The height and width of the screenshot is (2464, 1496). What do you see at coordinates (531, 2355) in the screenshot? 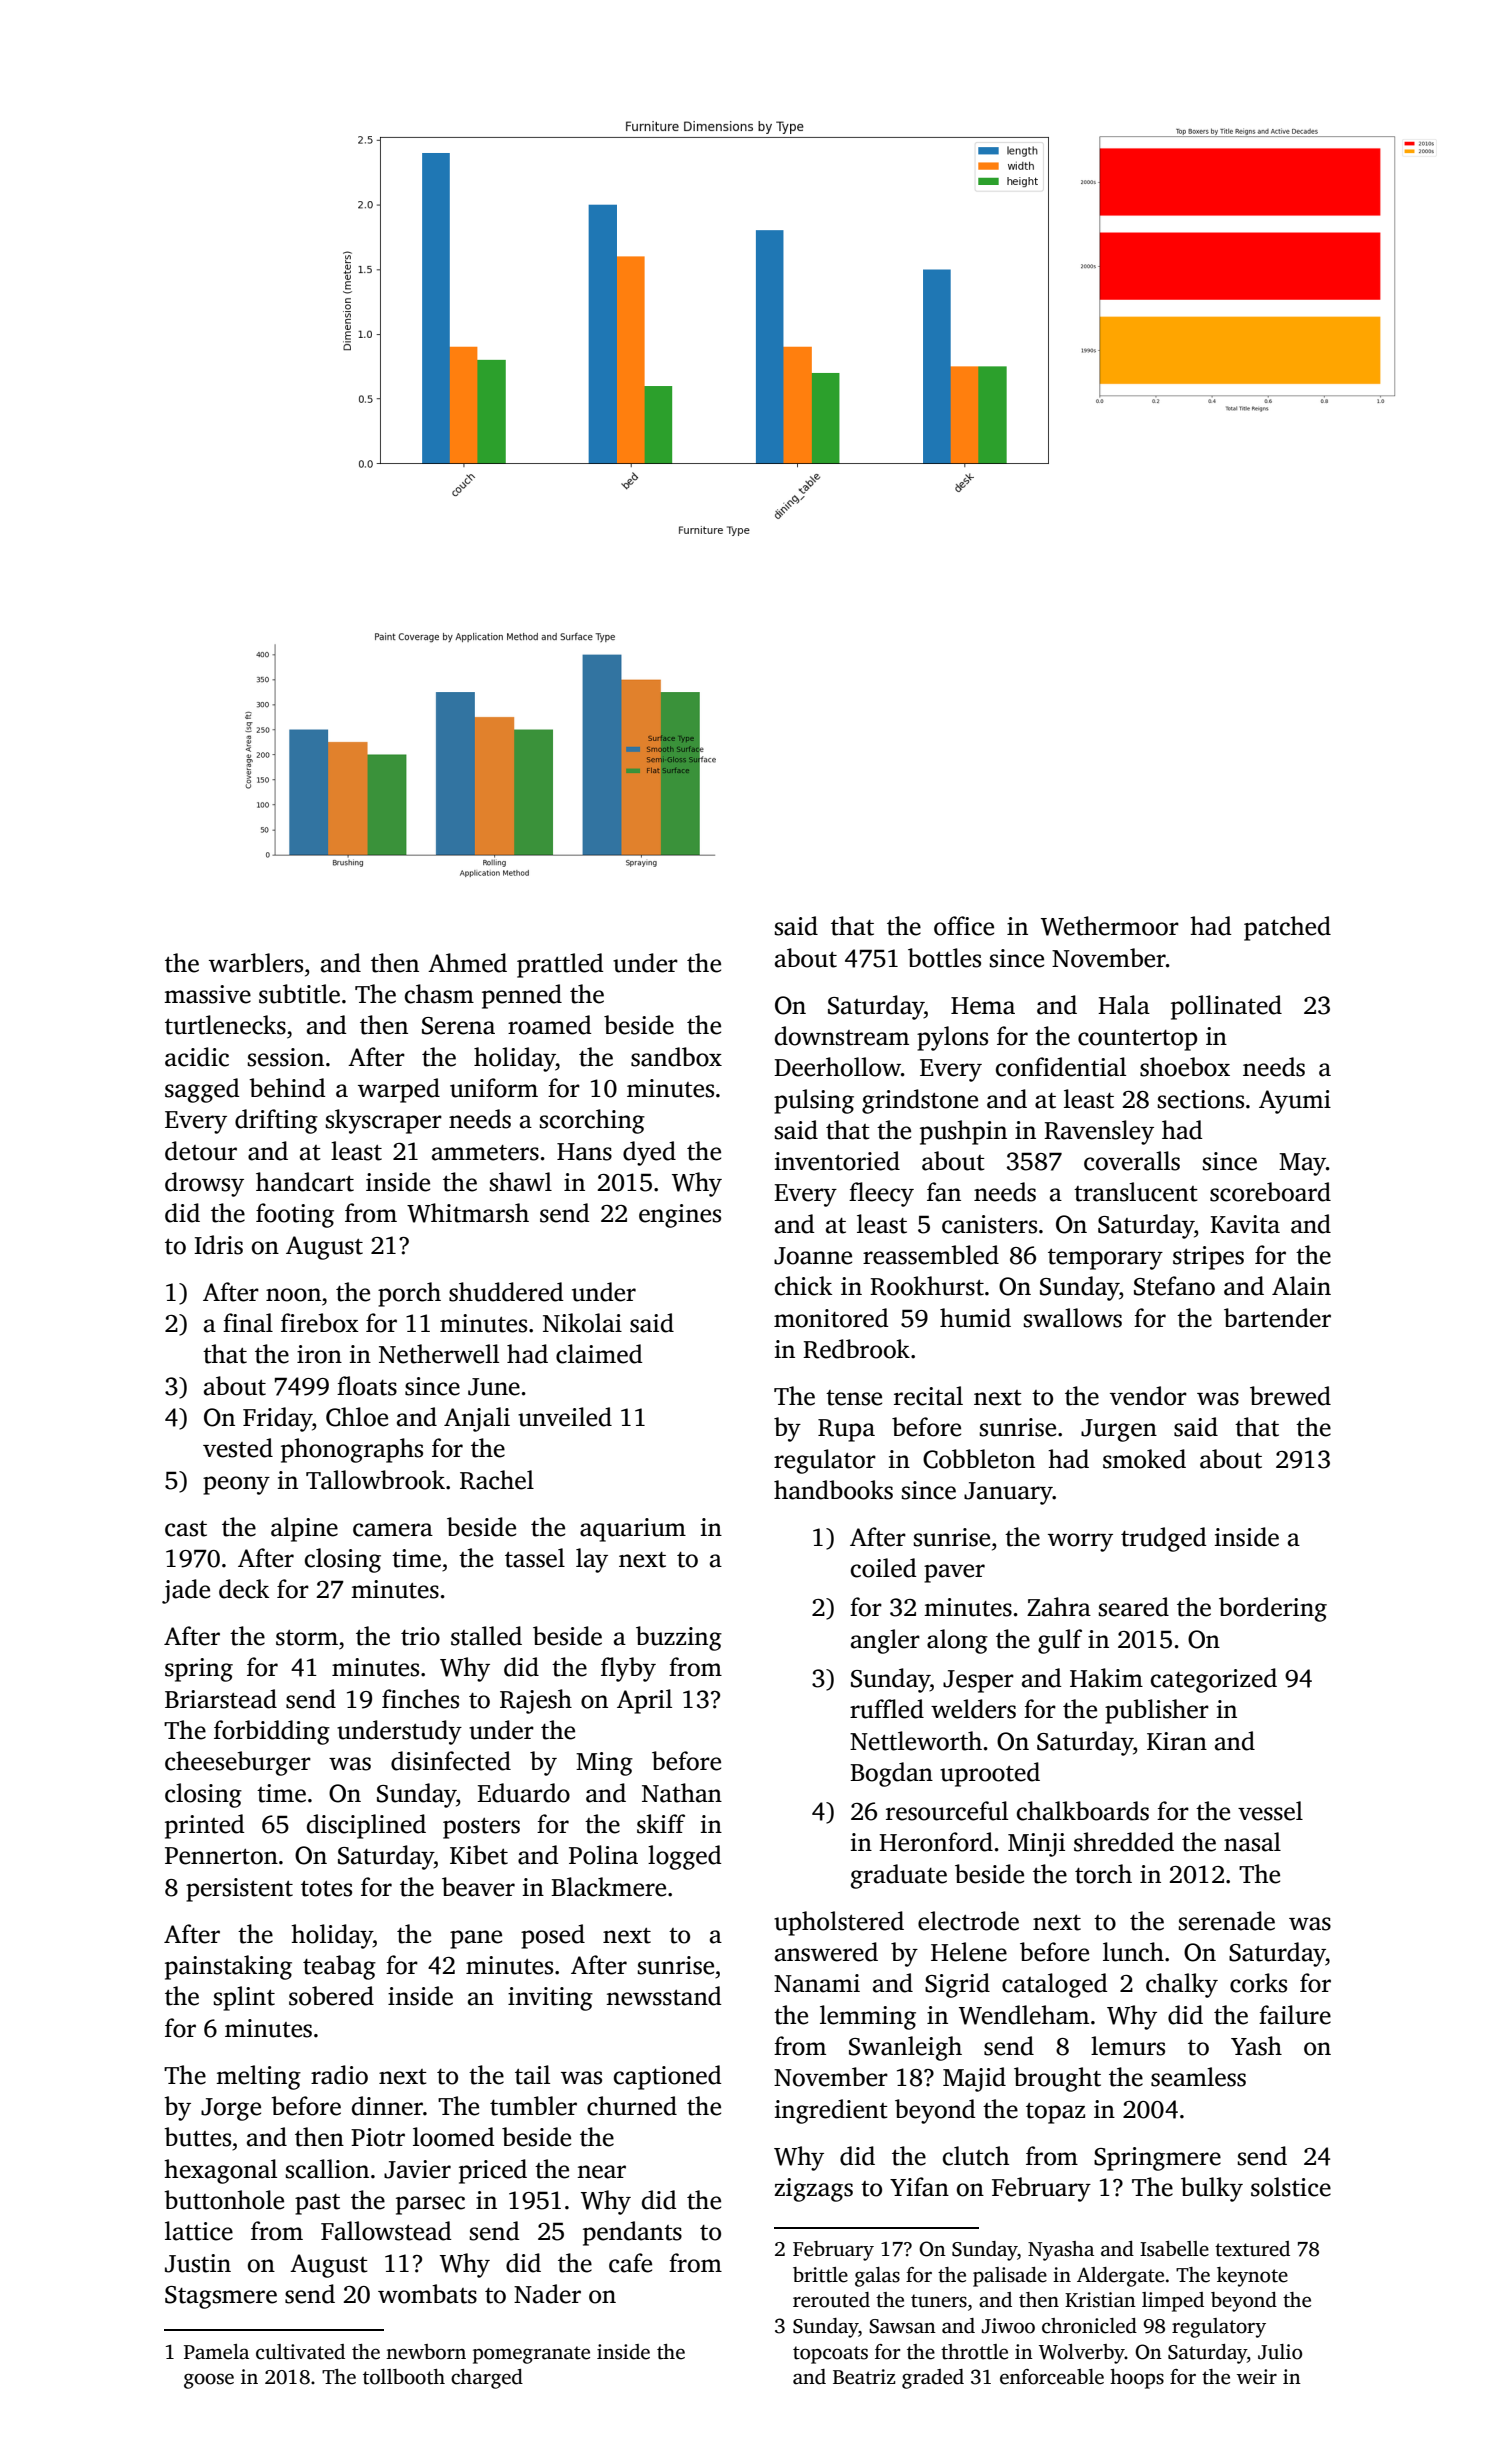
I see `pomegranate` at bounding box center [531, 2355].
